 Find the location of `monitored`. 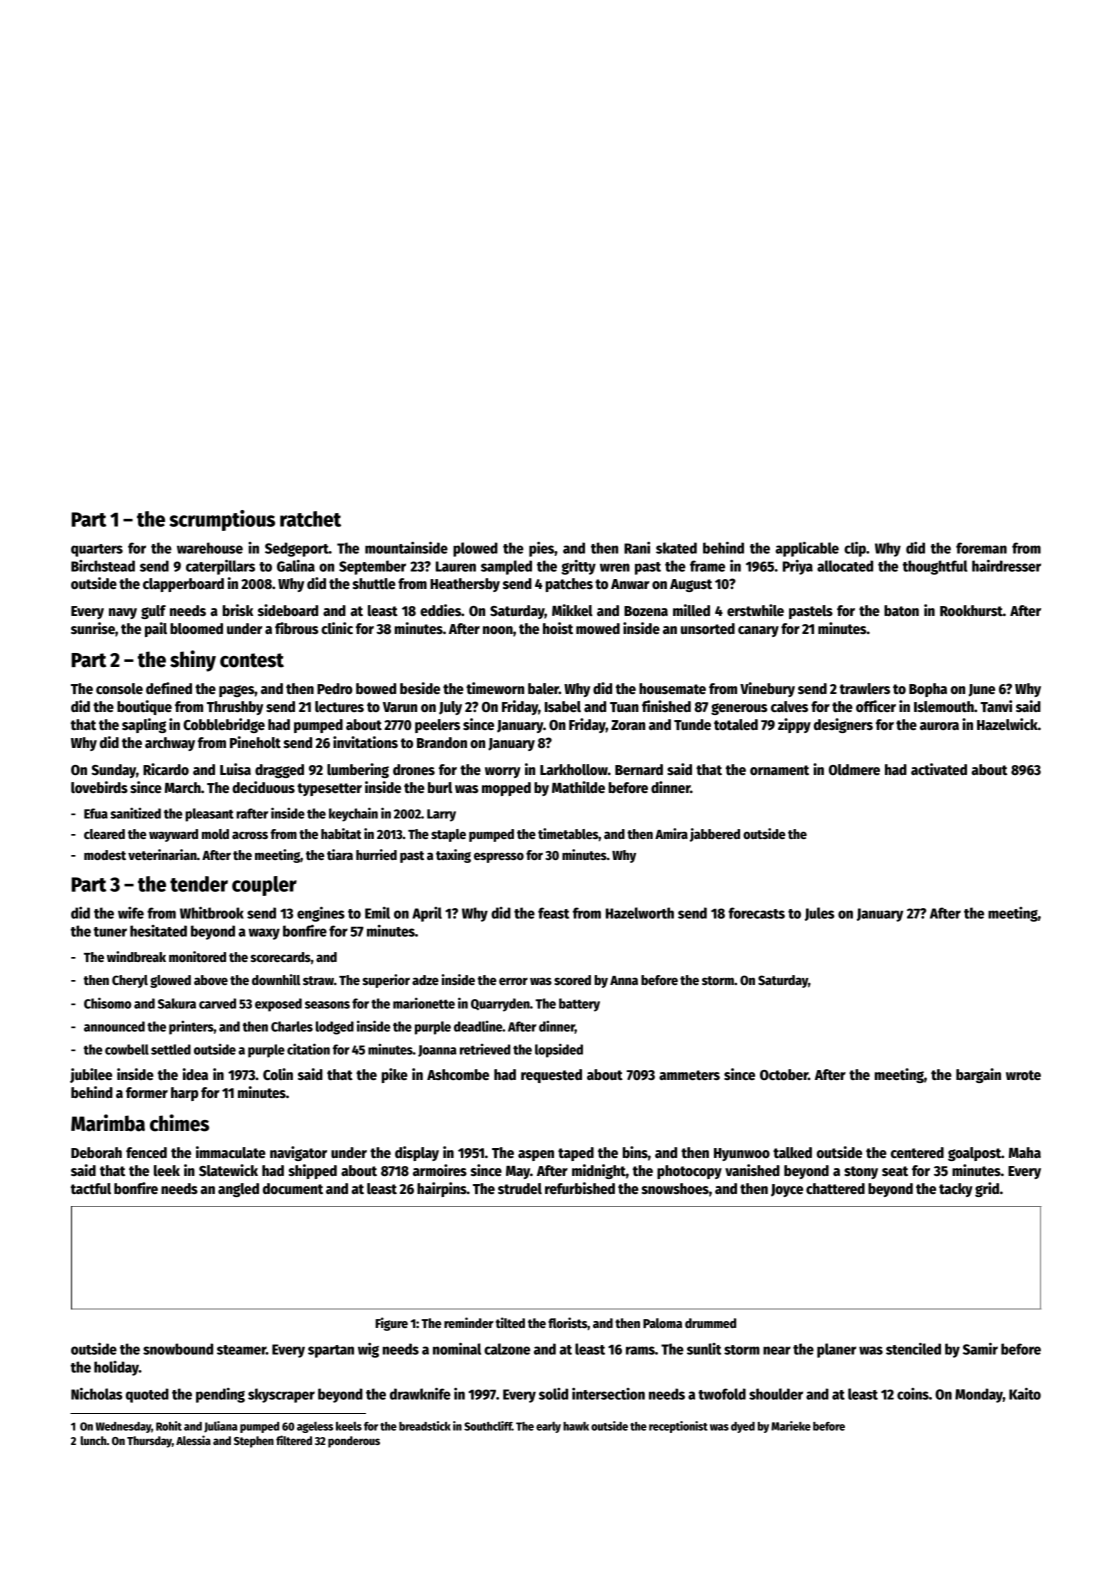

monitored is located at coordinates (197, 956).
